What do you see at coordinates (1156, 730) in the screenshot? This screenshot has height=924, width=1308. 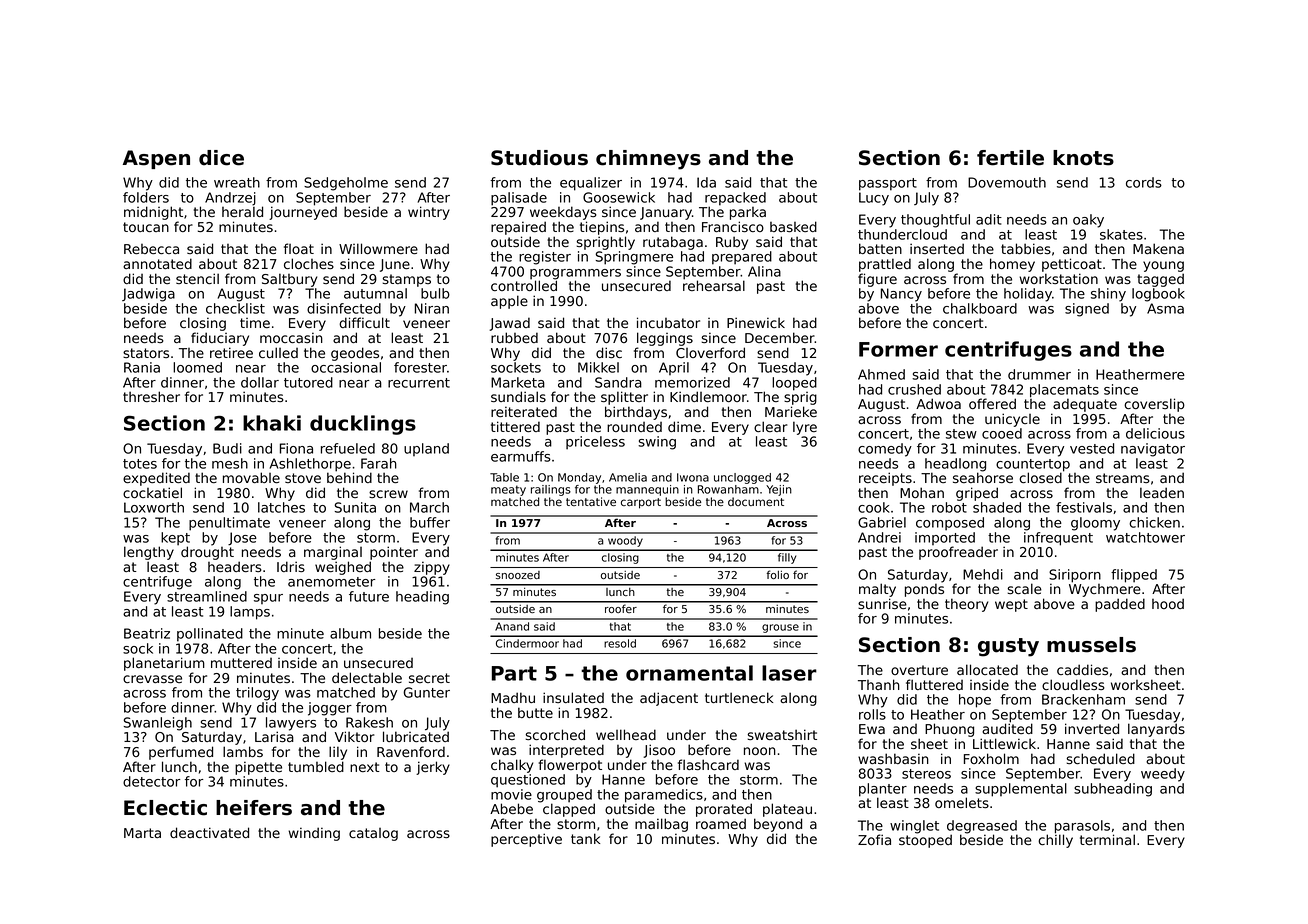 I see `lanyards` at bounding box center [1156, 730].
